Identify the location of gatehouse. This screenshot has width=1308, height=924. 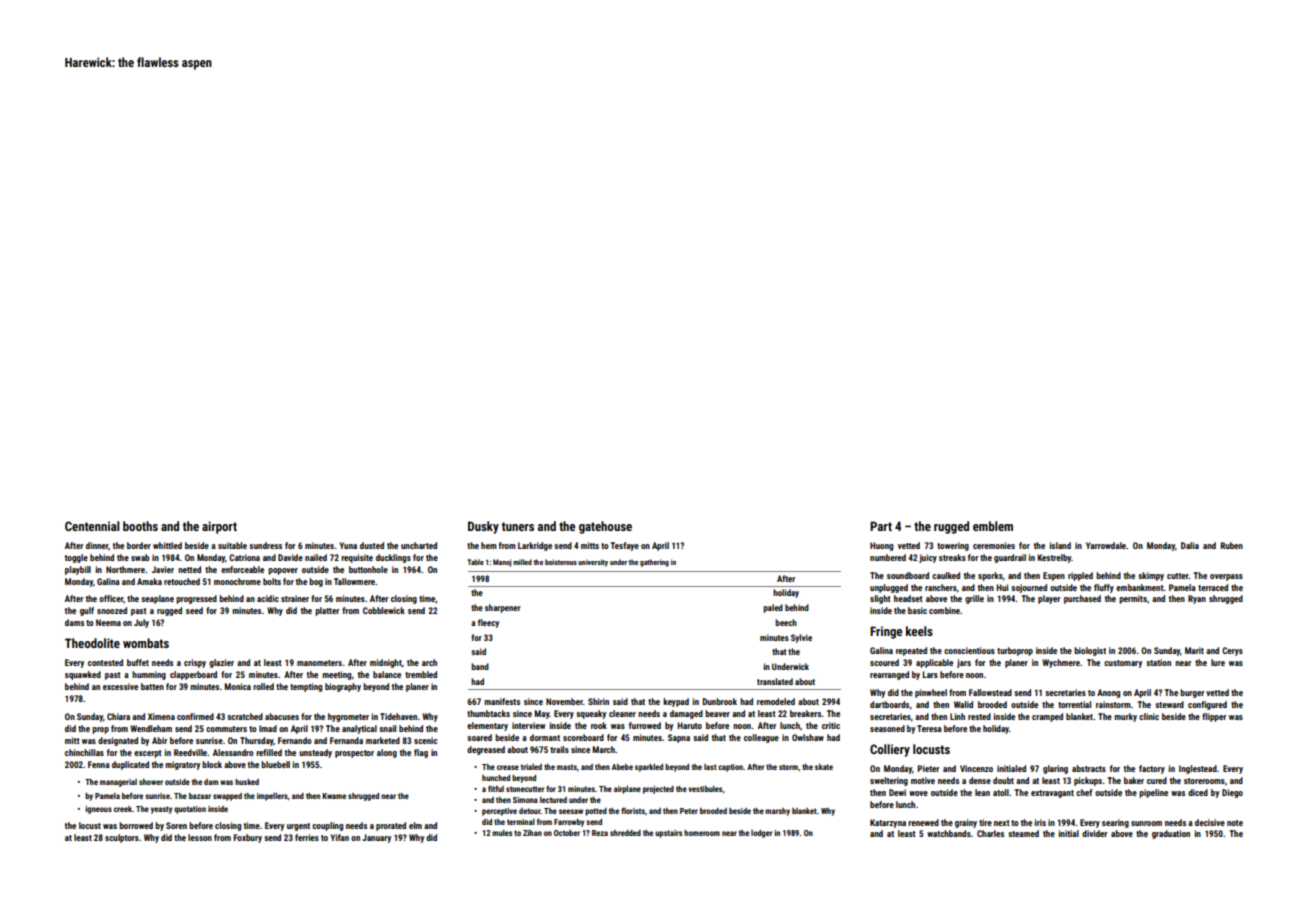
(605, 527).
